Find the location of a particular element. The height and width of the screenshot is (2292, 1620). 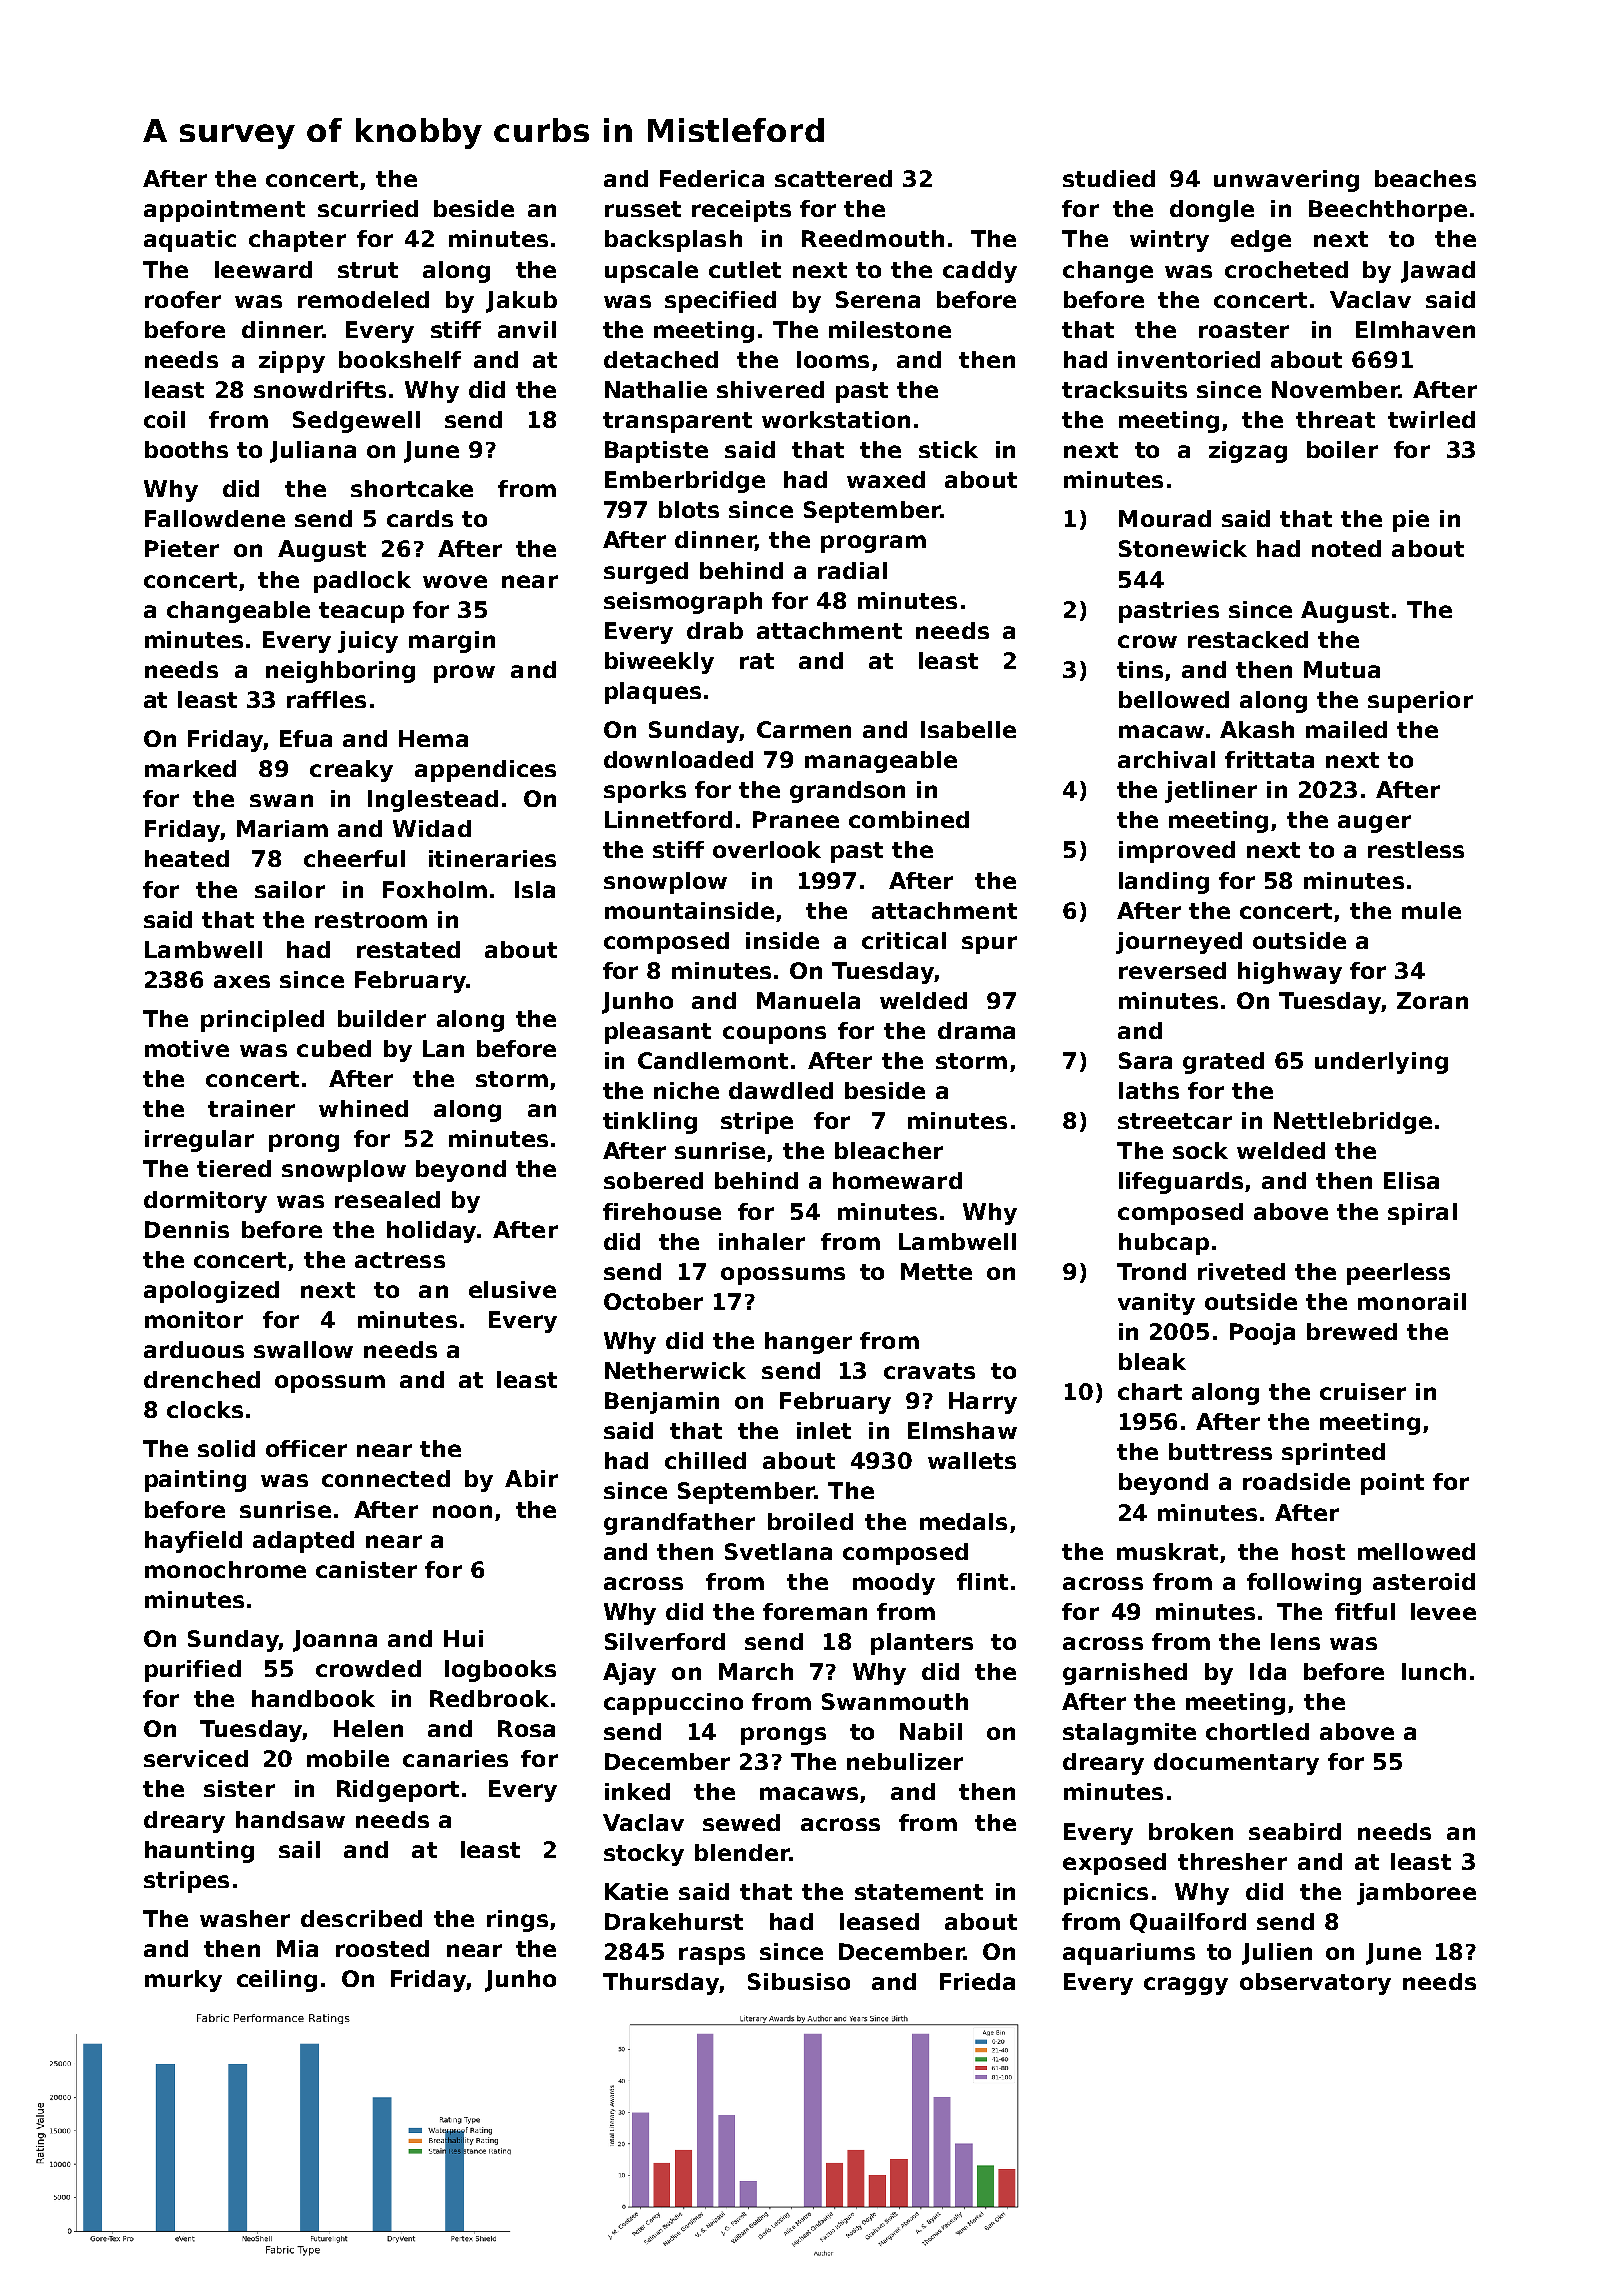

Beechthorpe is located at coordinates (1388, 211).
